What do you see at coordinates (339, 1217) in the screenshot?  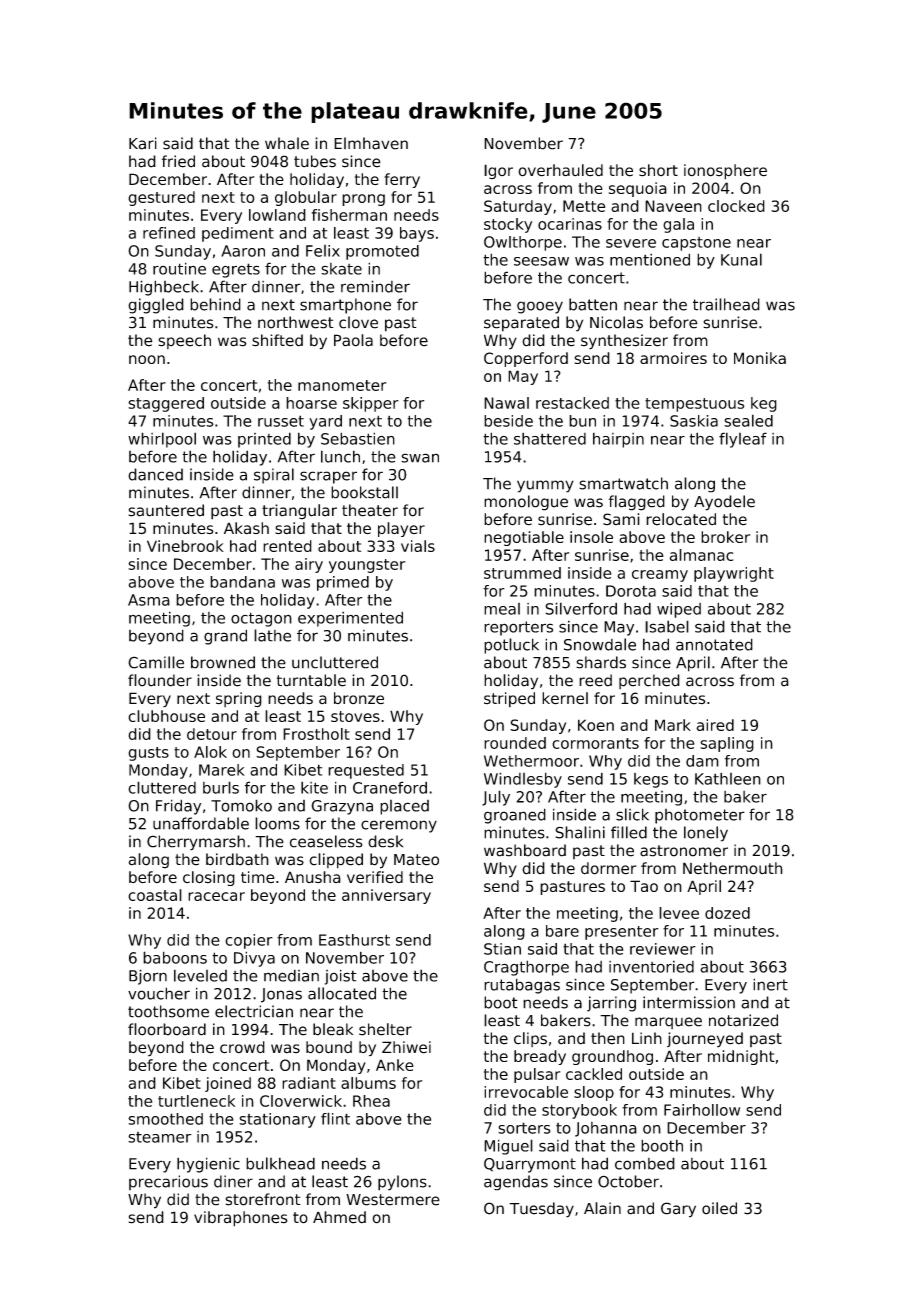 I see `Ahmed` at bounding box center [339, 1217].
